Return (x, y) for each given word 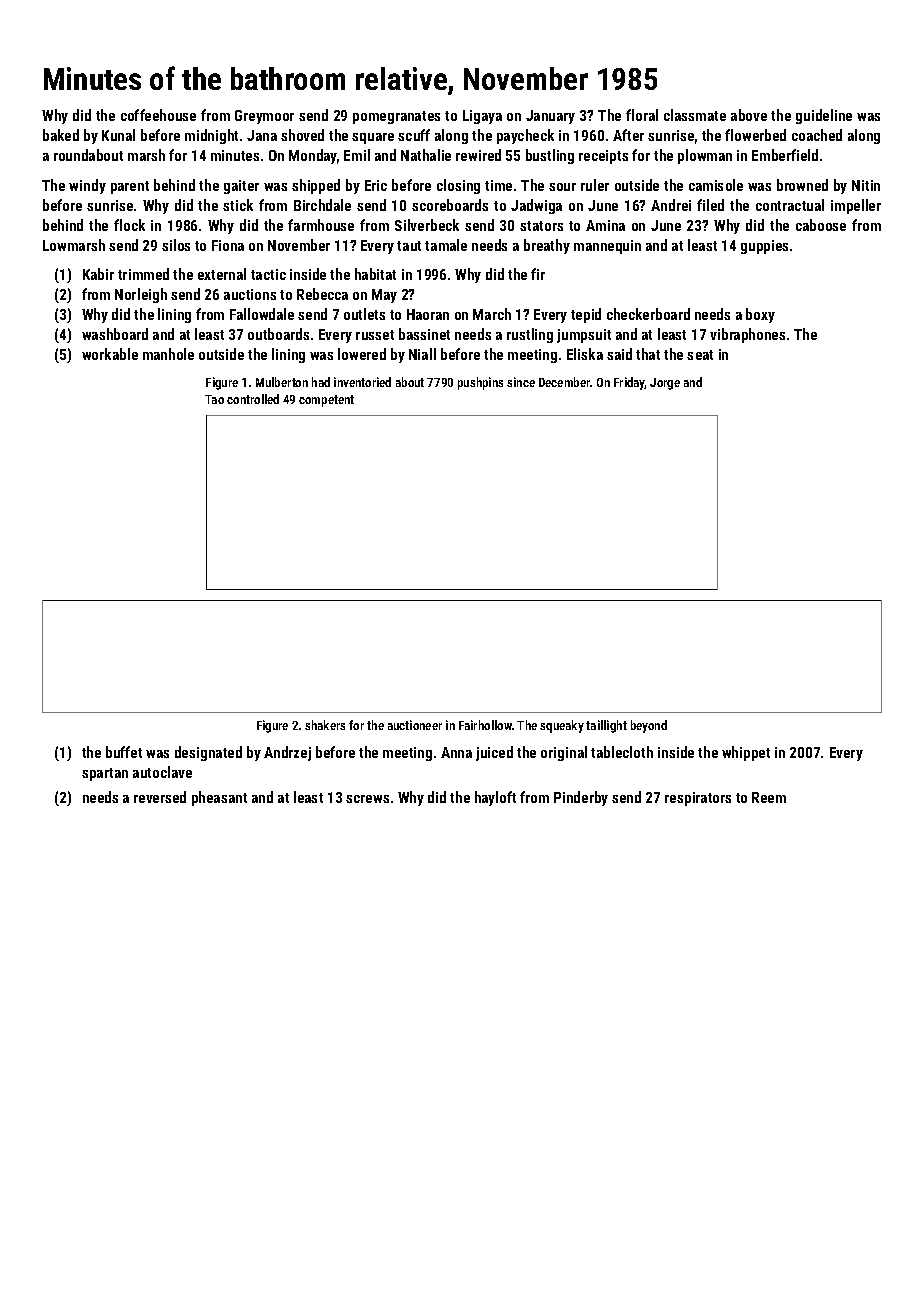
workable (110, 354)
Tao (214, 399)
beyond (649, 726)
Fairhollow (485, 725)
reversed (160, 797)
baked (61, 135)
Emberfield (785, 155)
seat (700, 355)
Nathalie (426, 155)
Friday (629, 383)
